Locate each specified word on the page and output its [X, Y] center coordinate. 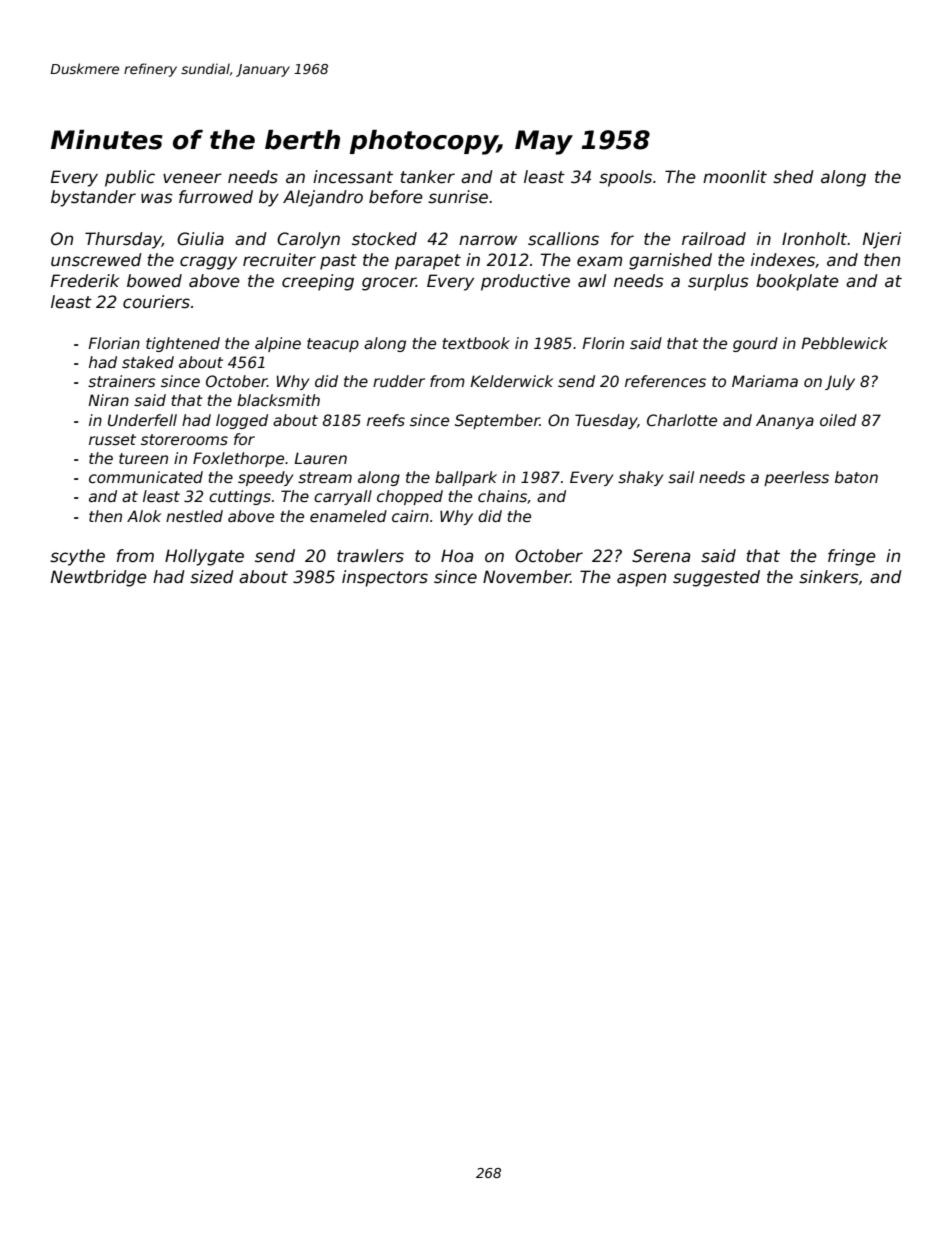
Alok [144, 516]
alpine [278, 344]
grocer [389, 284]
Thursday [123, 240]
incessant [353, 177]
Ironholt [814, 239]
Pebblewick [844, 343]
